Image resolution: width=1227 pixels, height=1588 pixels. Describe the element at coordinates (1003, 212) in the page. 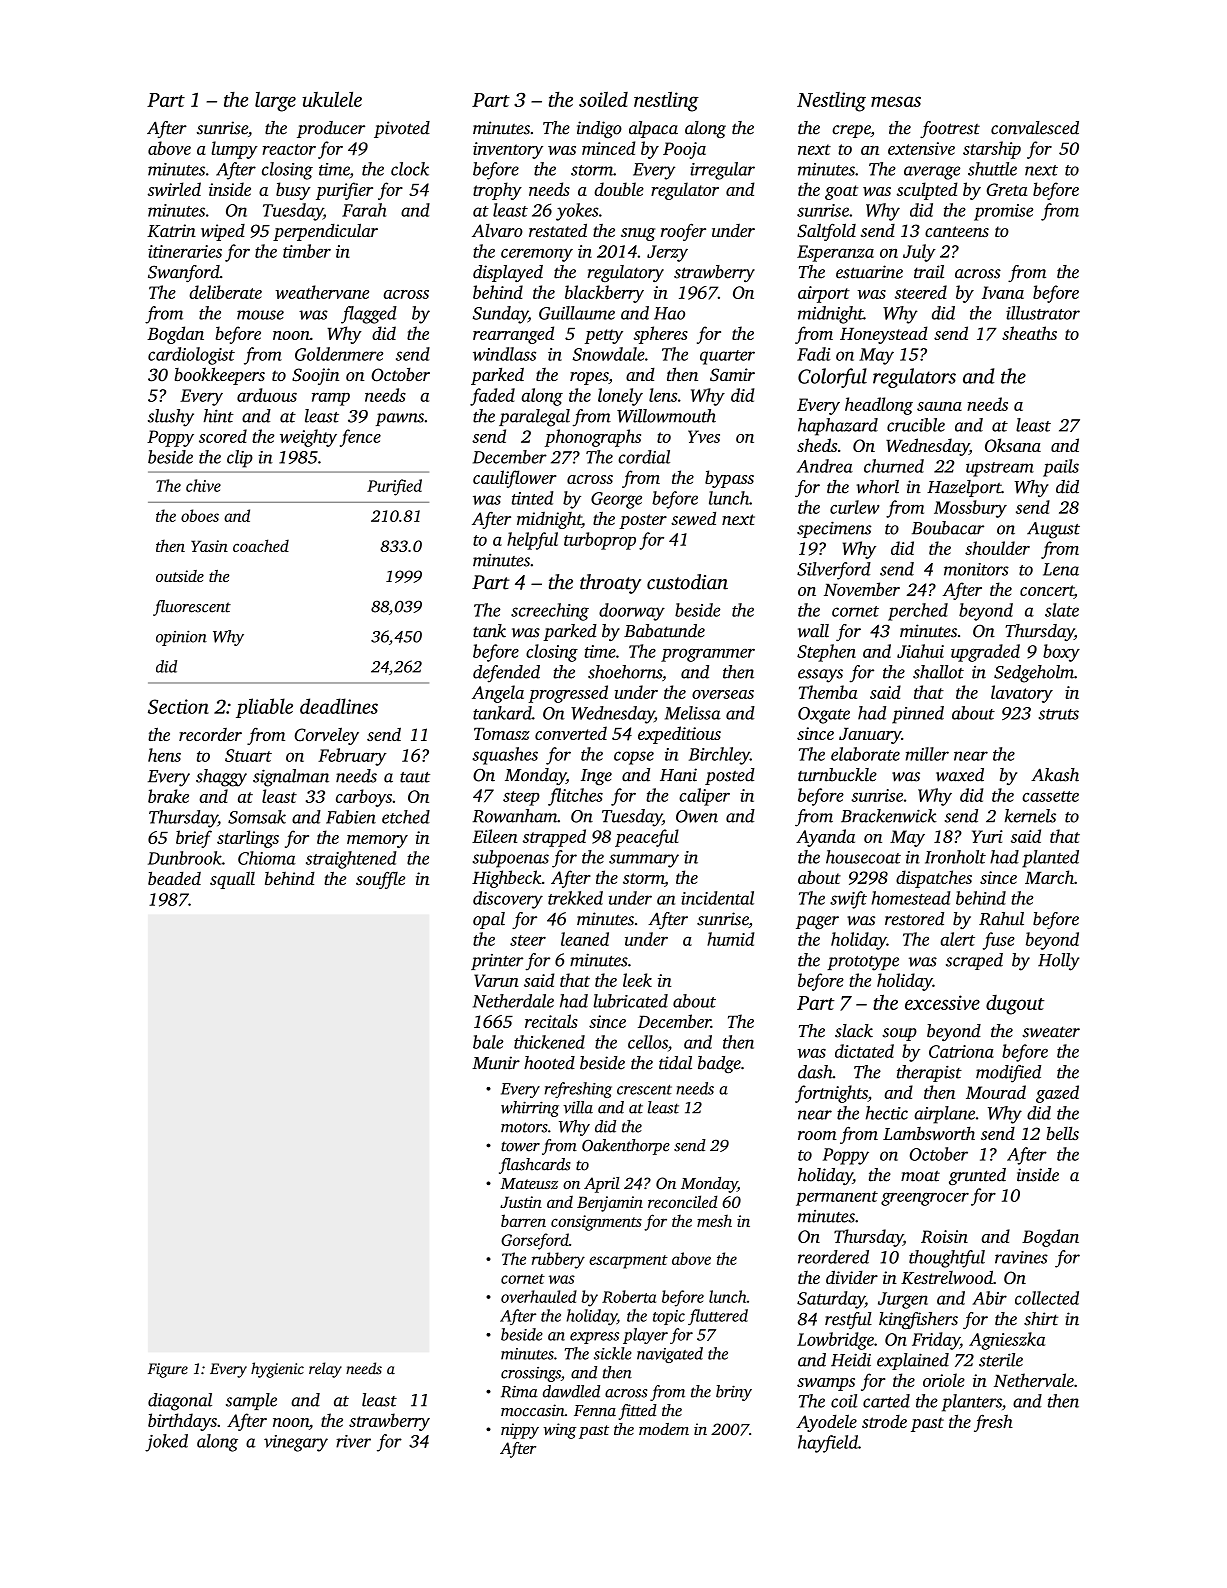

I see `promise` at that location.
